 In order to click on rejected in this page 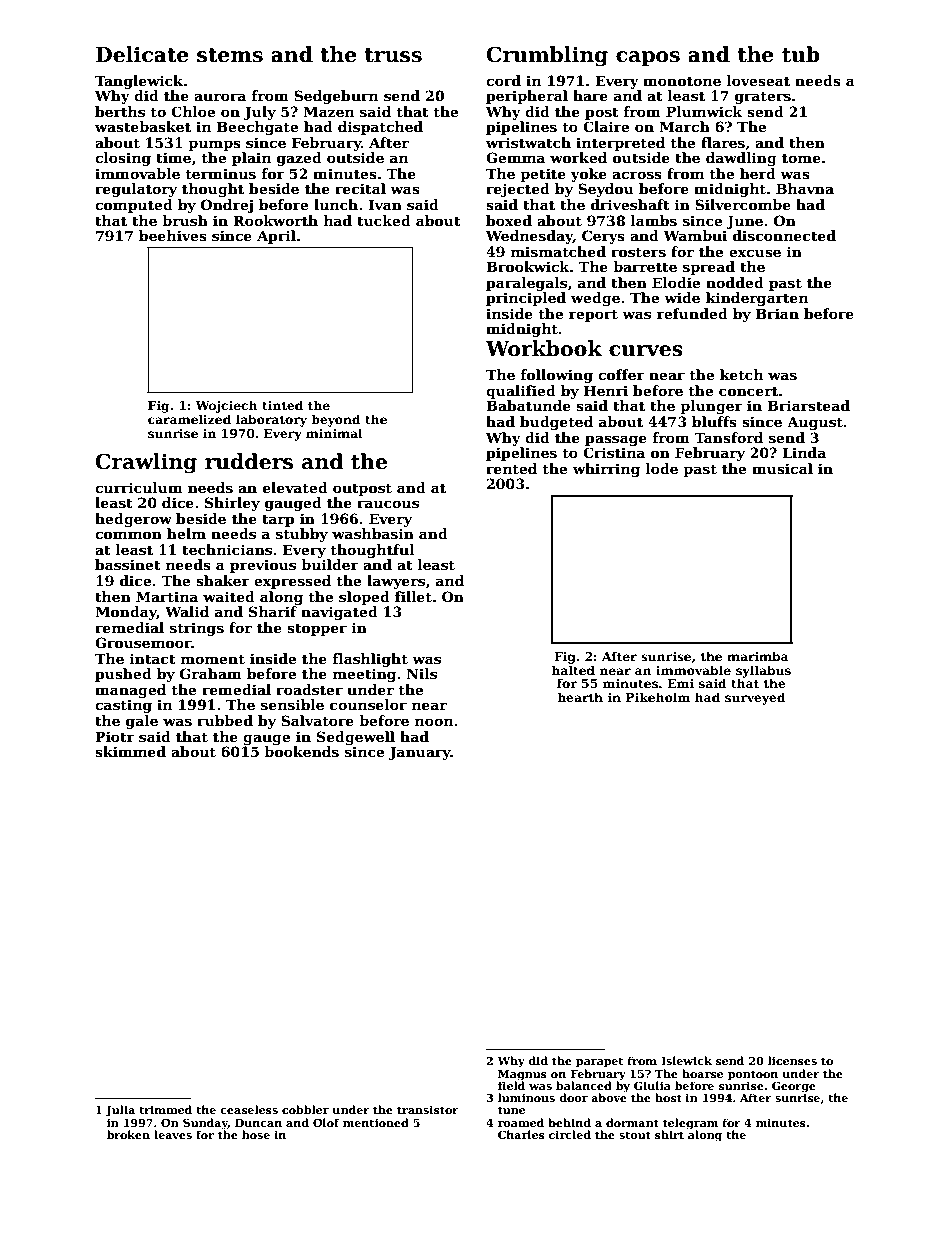, I will do `click(518, 190)`.
